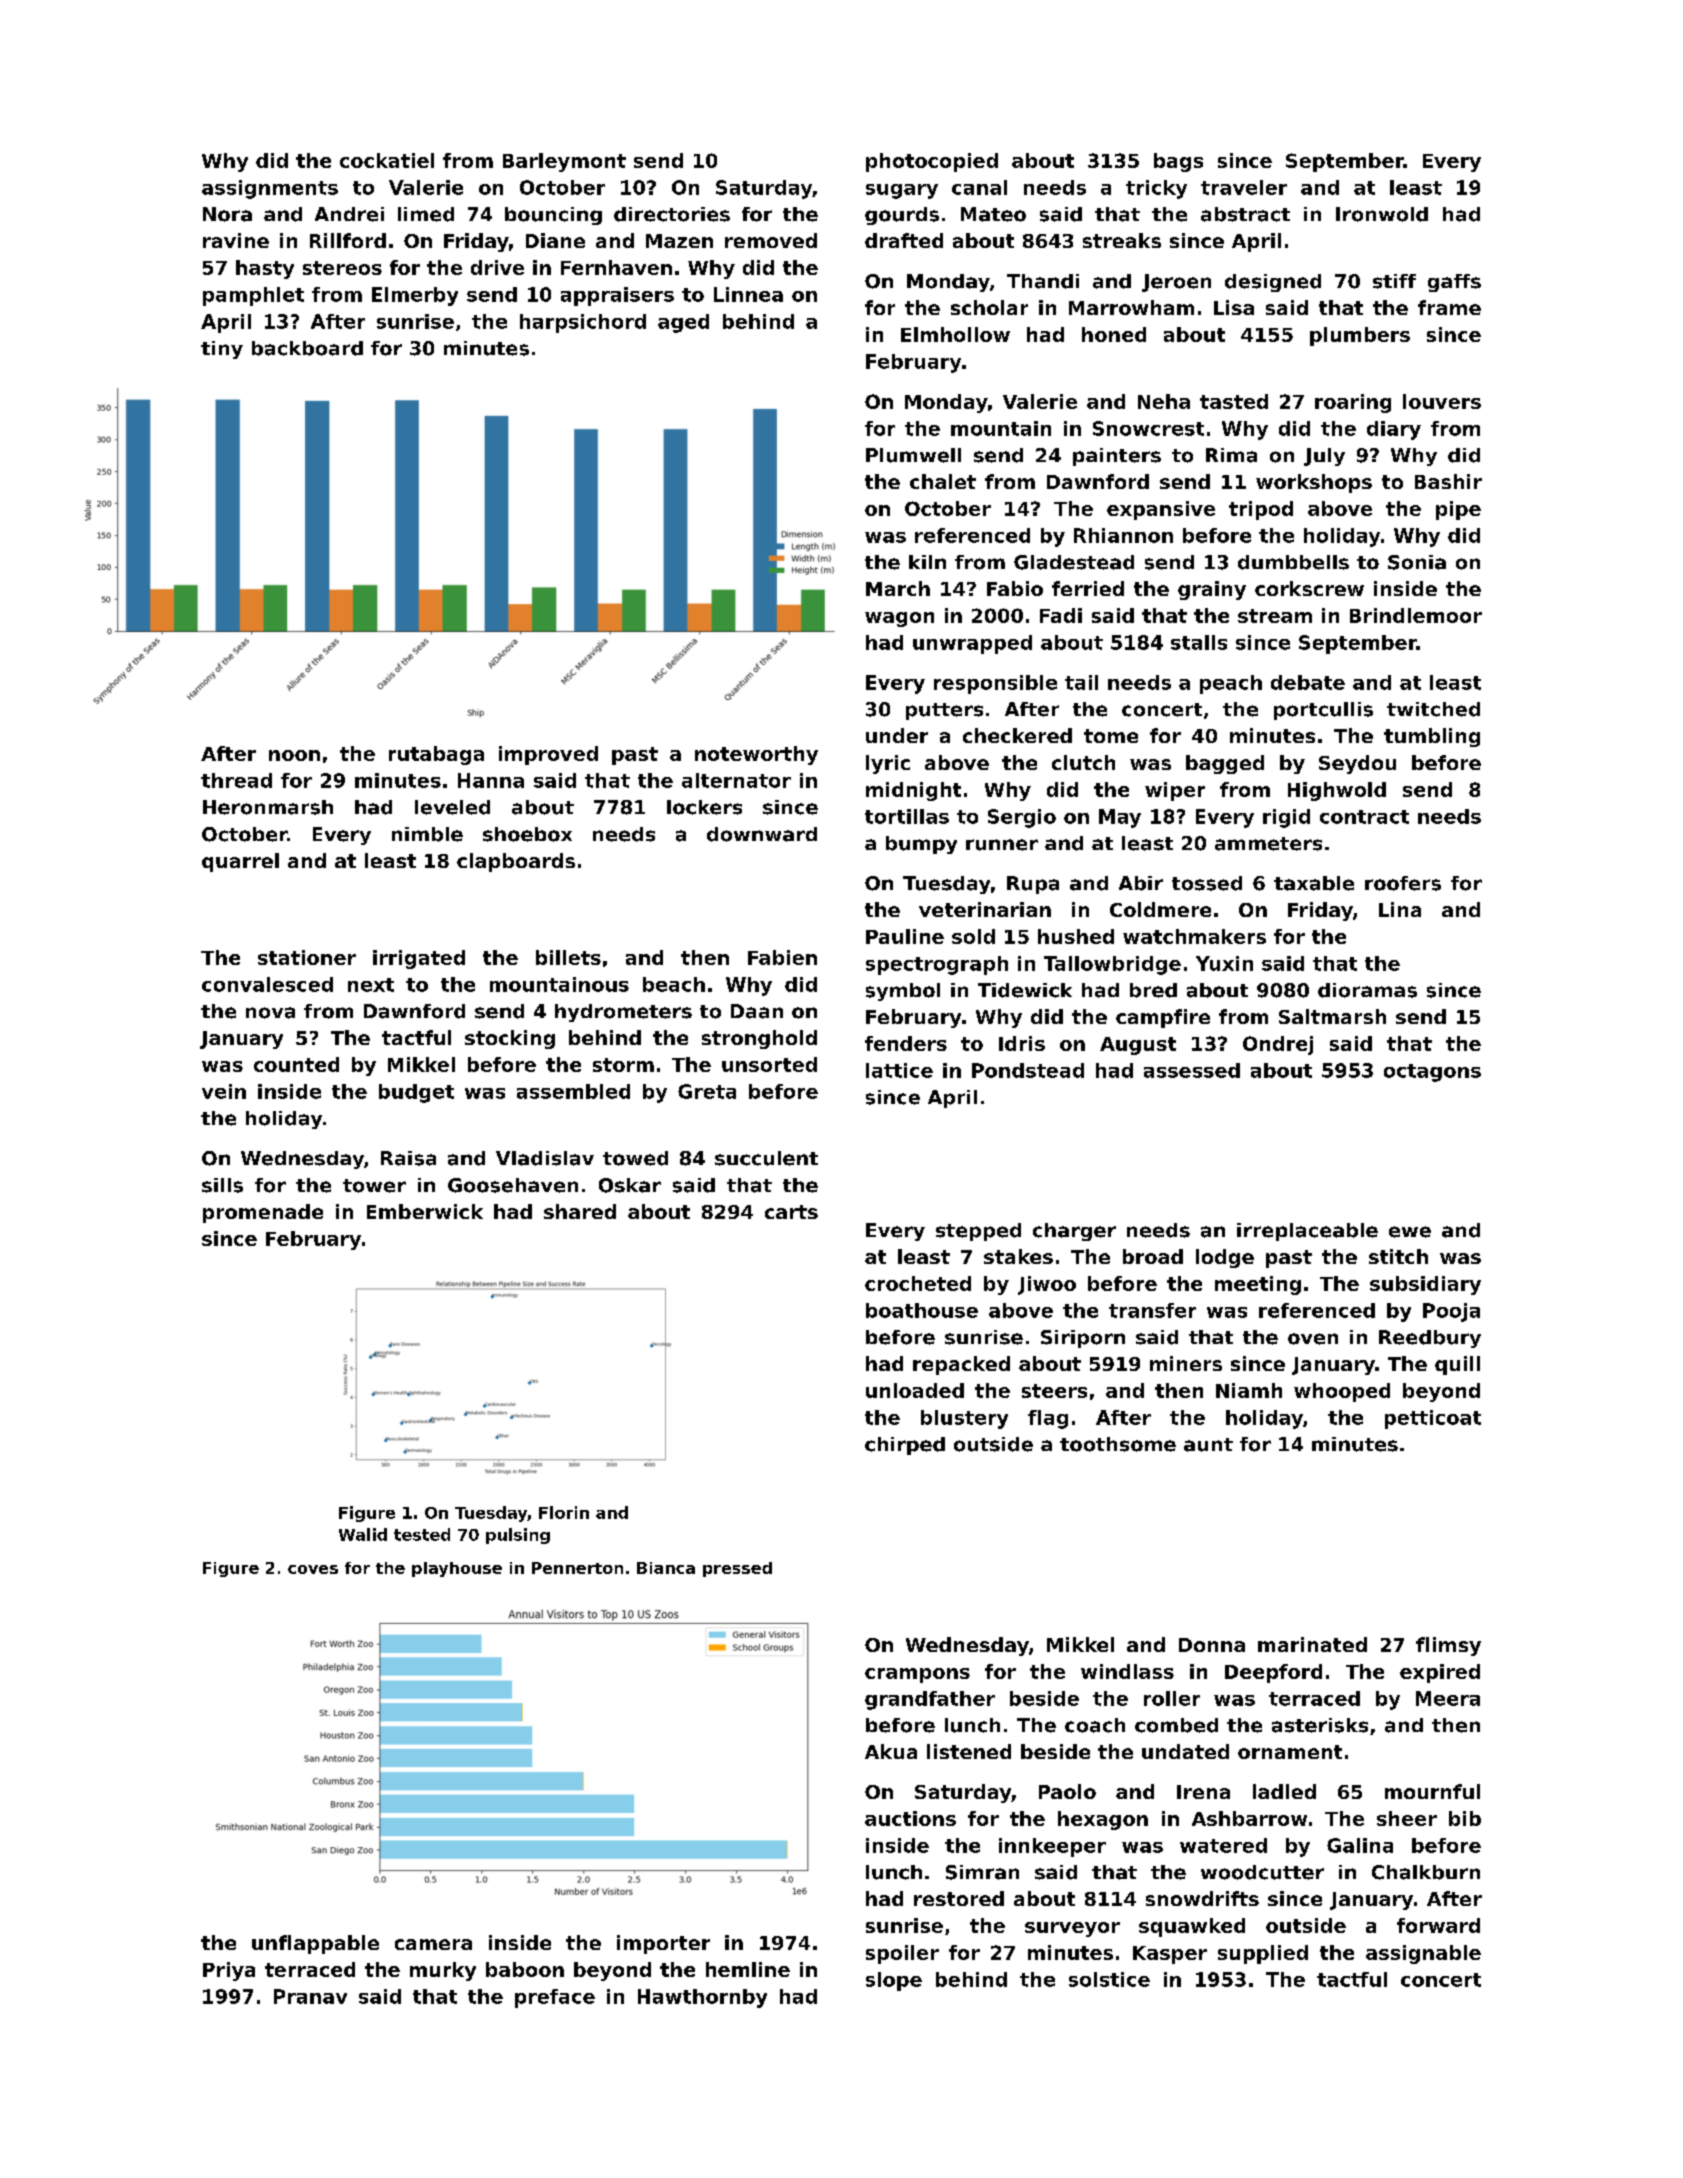 The width and height of the document is (1683, 2178). What do you see at coordinates (1433, 1419) in the document?
I see `petticoat` at bounding box center [1433, 1419].
